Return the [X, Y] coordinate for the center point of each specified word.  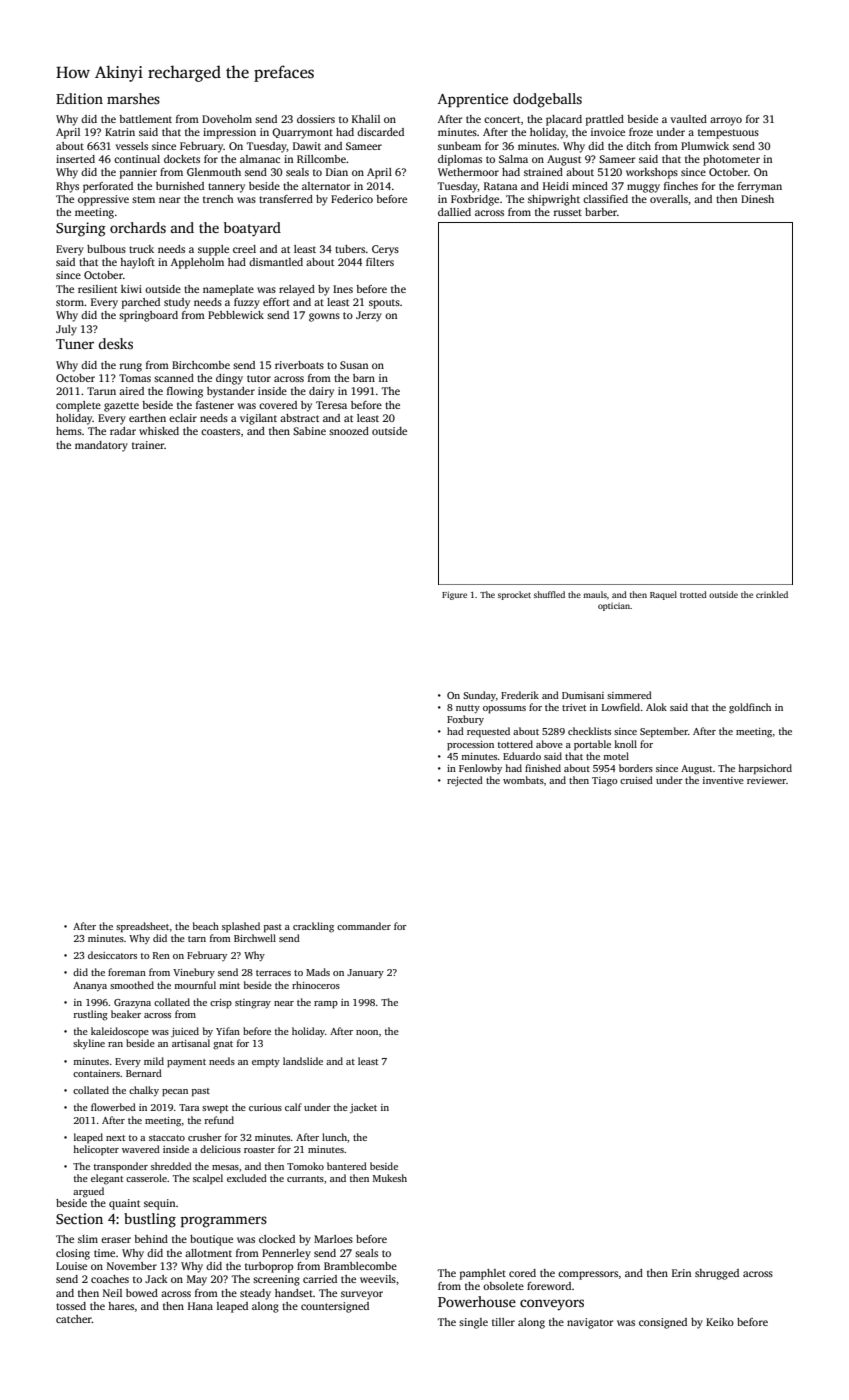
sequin [160, 1204]
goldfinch [750, 708]
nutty [468, 709]
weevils [378, 1279]
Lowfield [621, 707]
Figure [454, 595]
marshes [133, 98]
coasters [220, 431]
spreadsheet [142, 927]
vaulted [689, 119]
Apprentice [473, 100]
